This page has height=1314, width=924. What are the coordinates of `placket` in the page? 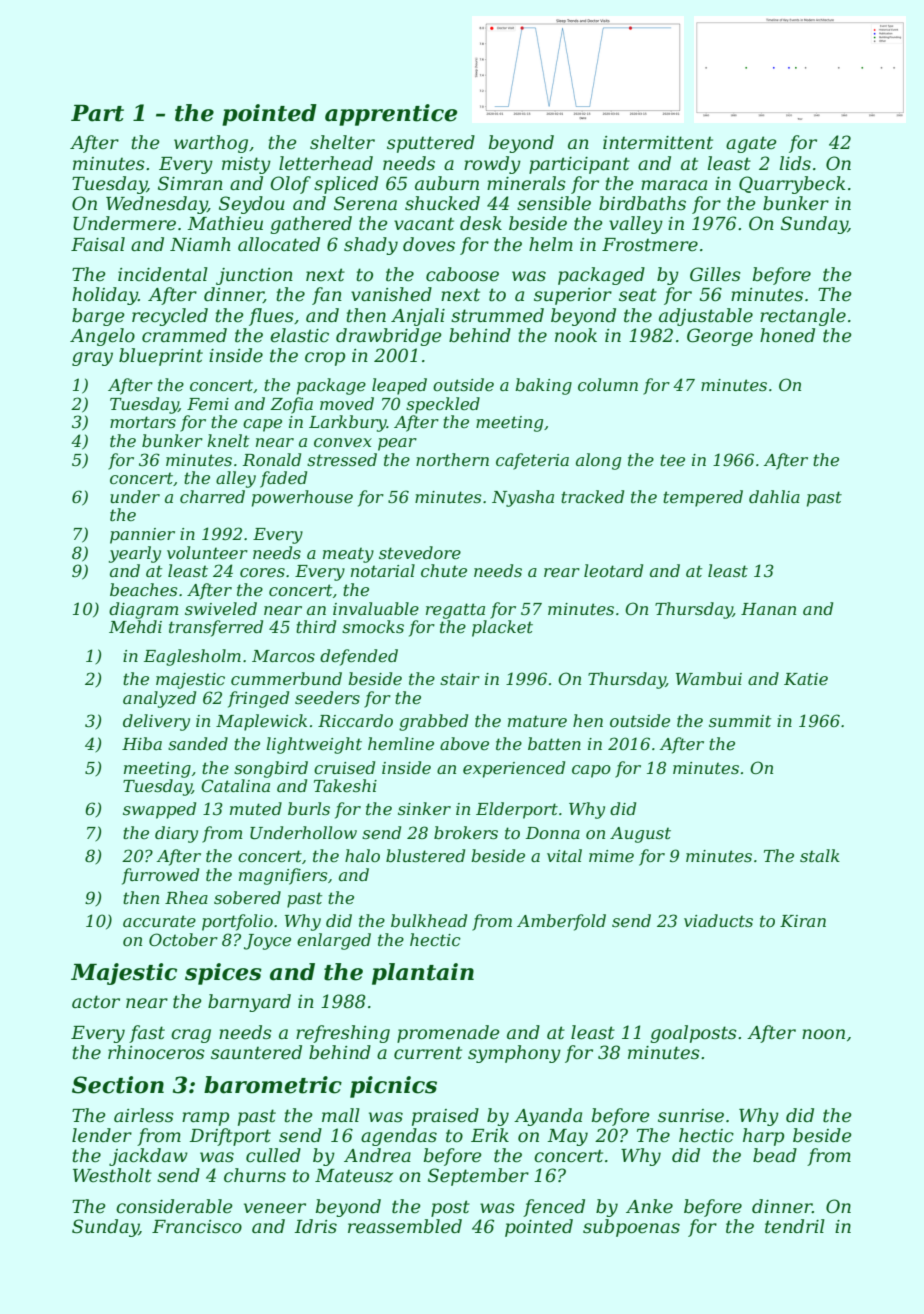 It's located at (502, 628).
